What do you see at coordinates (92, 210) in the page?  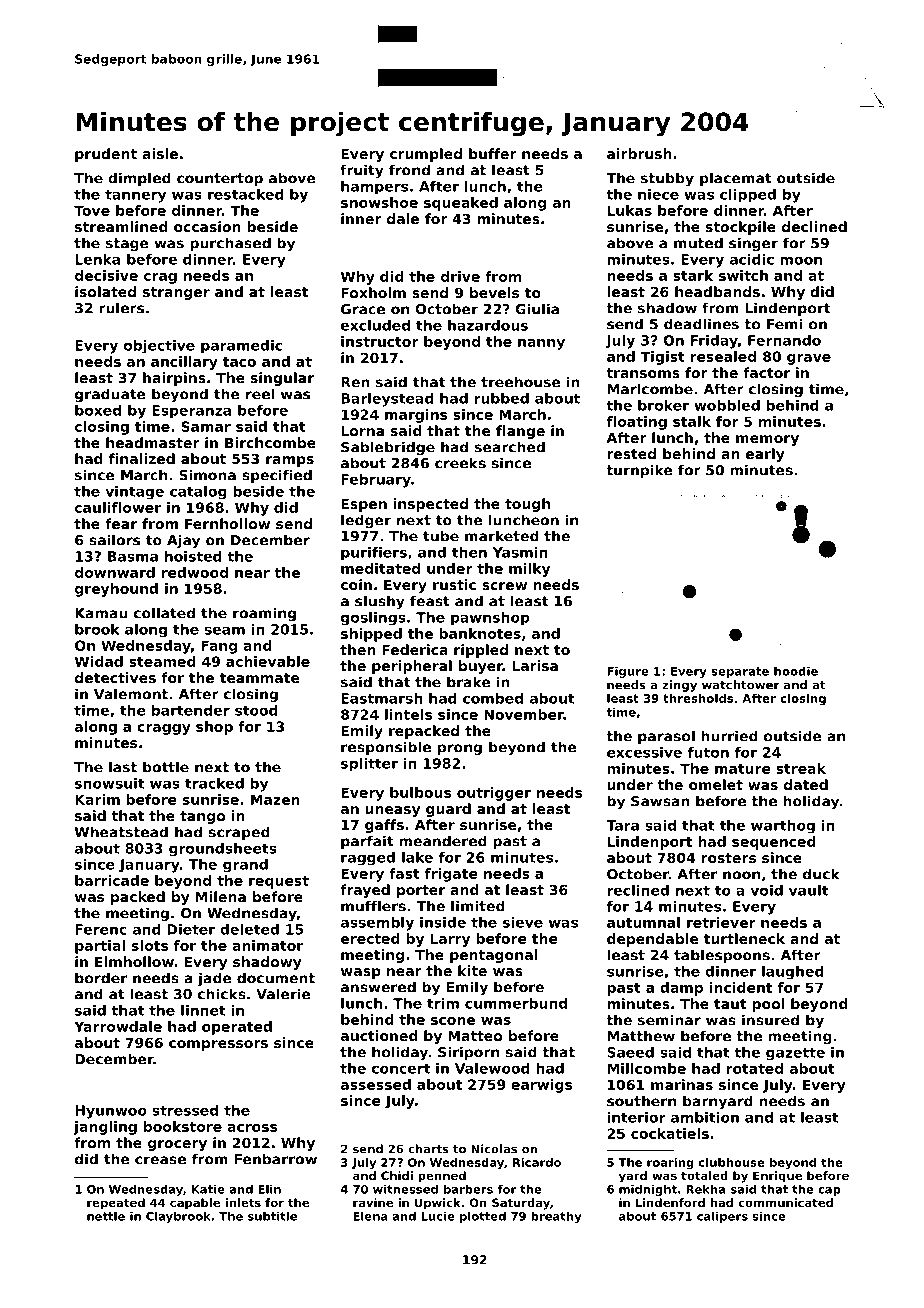 I see `Tove` at bounding box center [92, 210].
